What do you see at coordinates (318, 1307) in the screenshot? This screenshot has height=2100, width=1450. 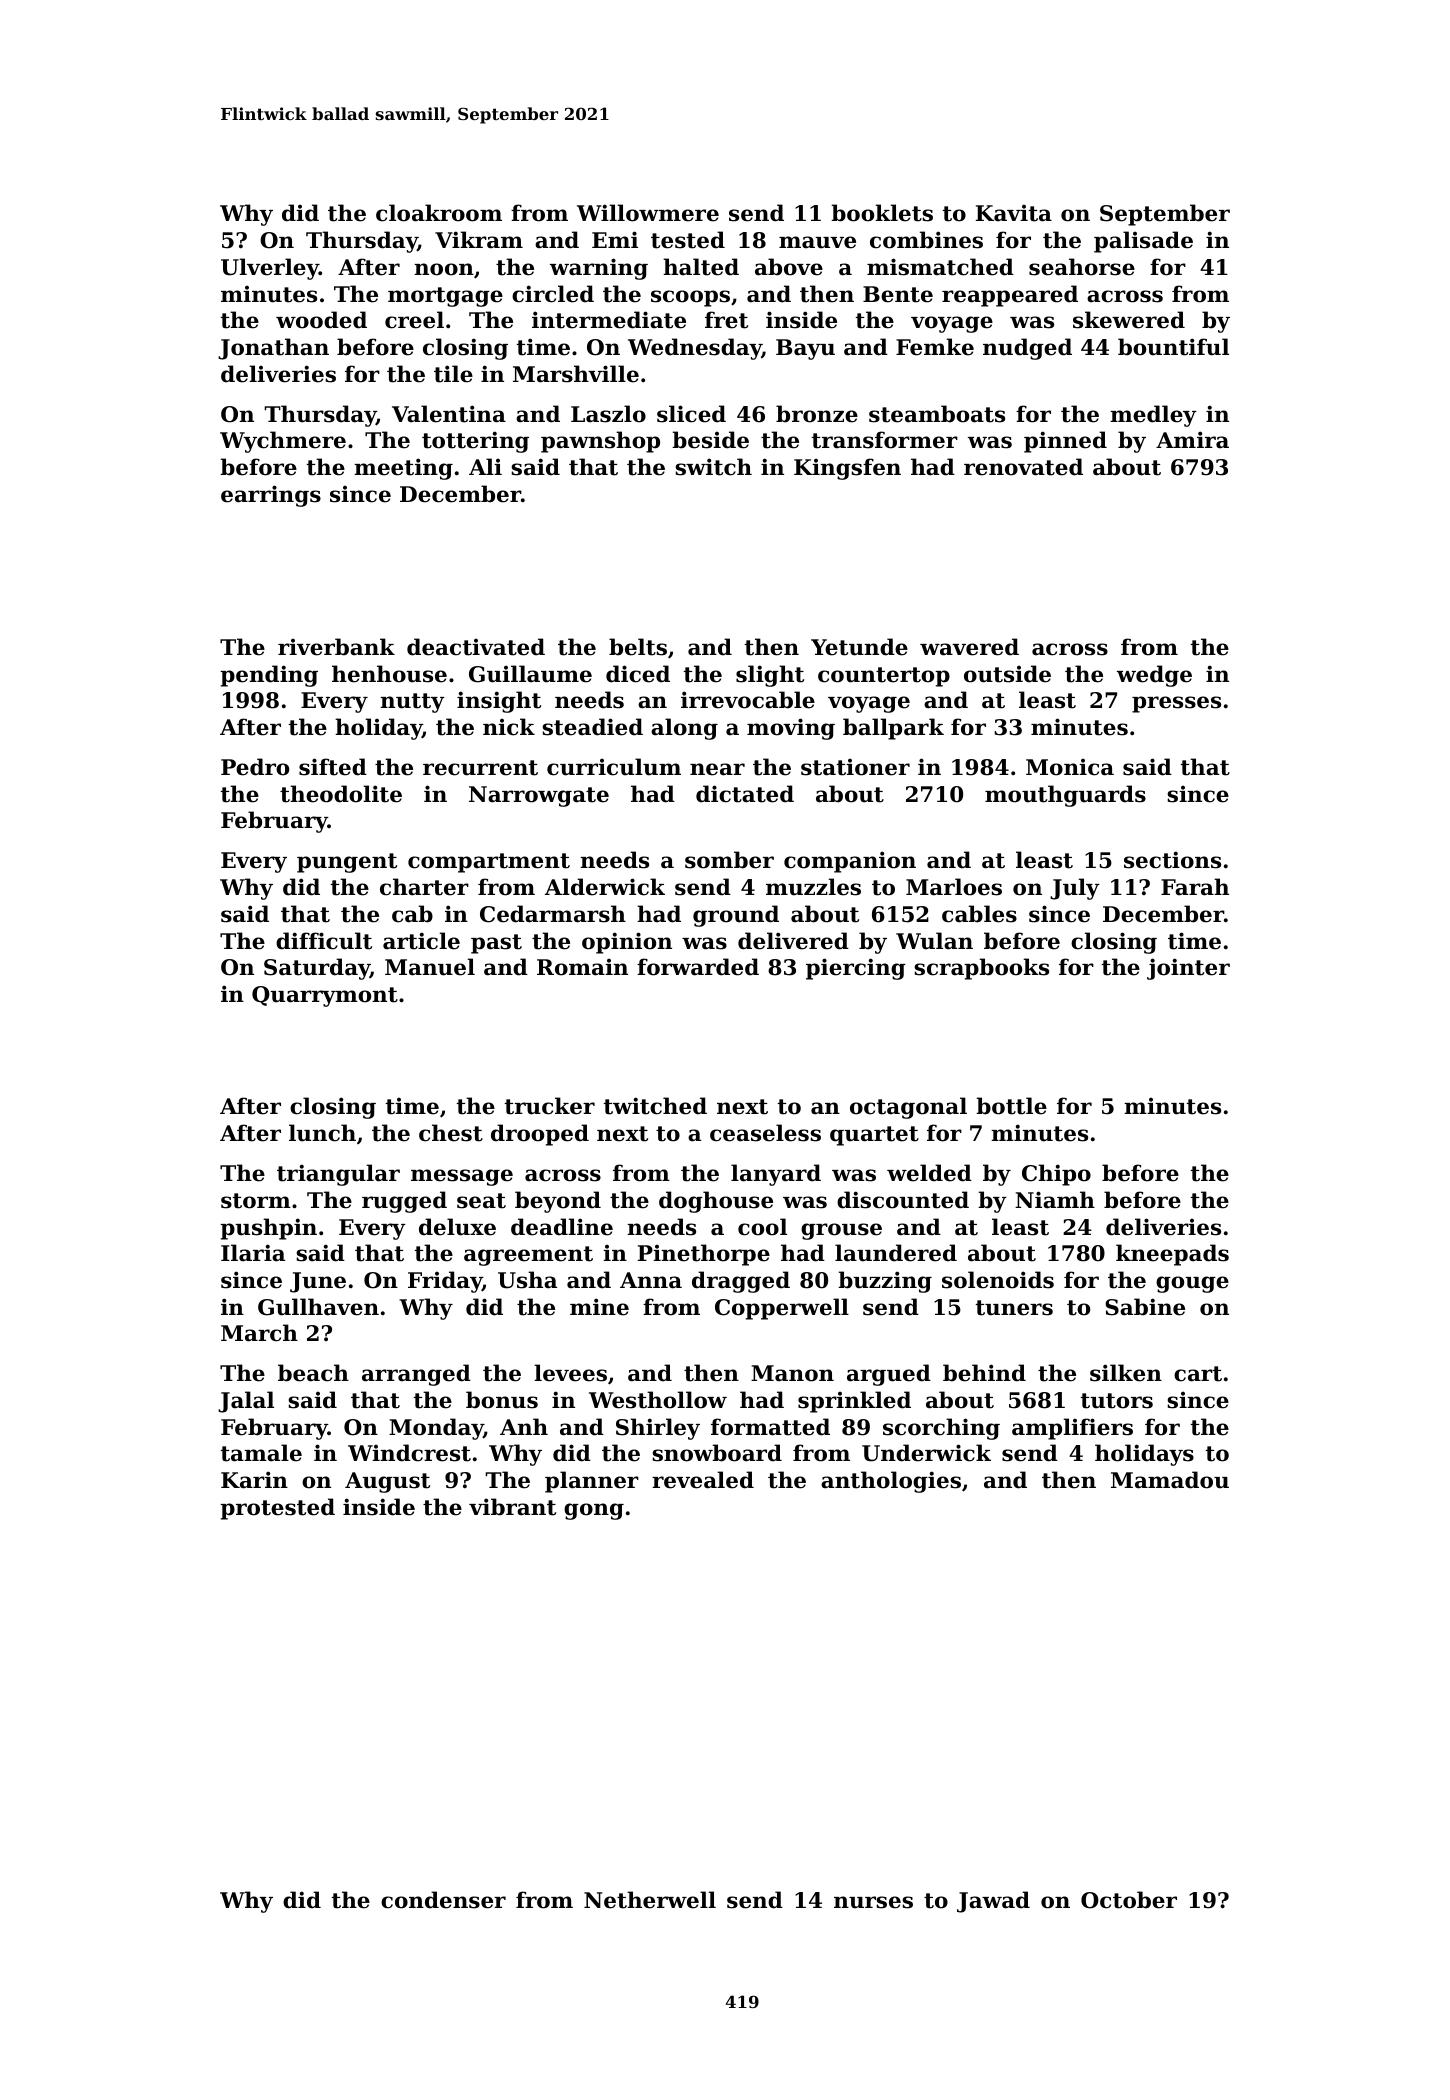 I see `Gullhaven` at bounding box center [318, 1307].
